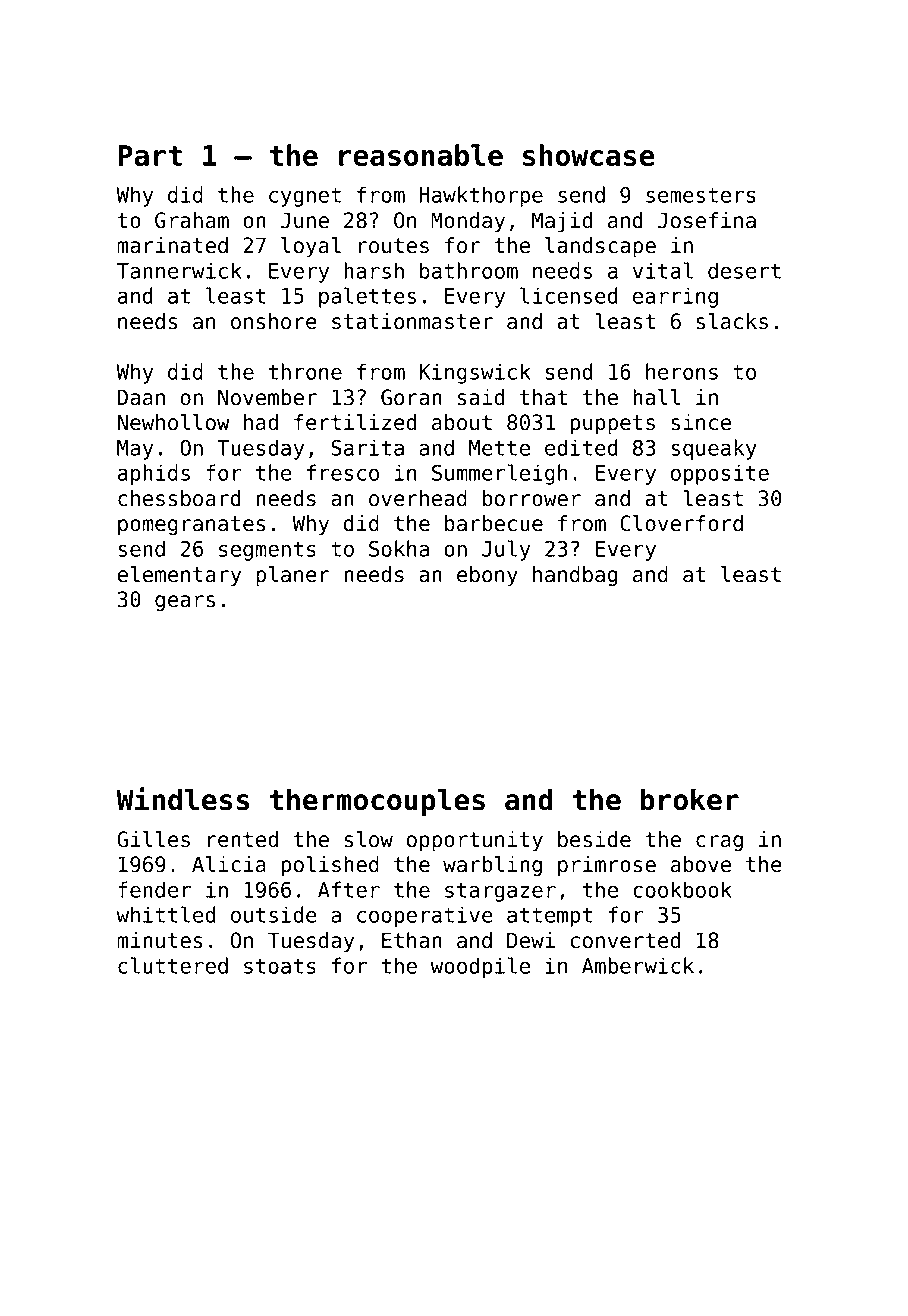 The height and width of the page is (1316, 908). I want to click on cluttered, so click(173, 965).
